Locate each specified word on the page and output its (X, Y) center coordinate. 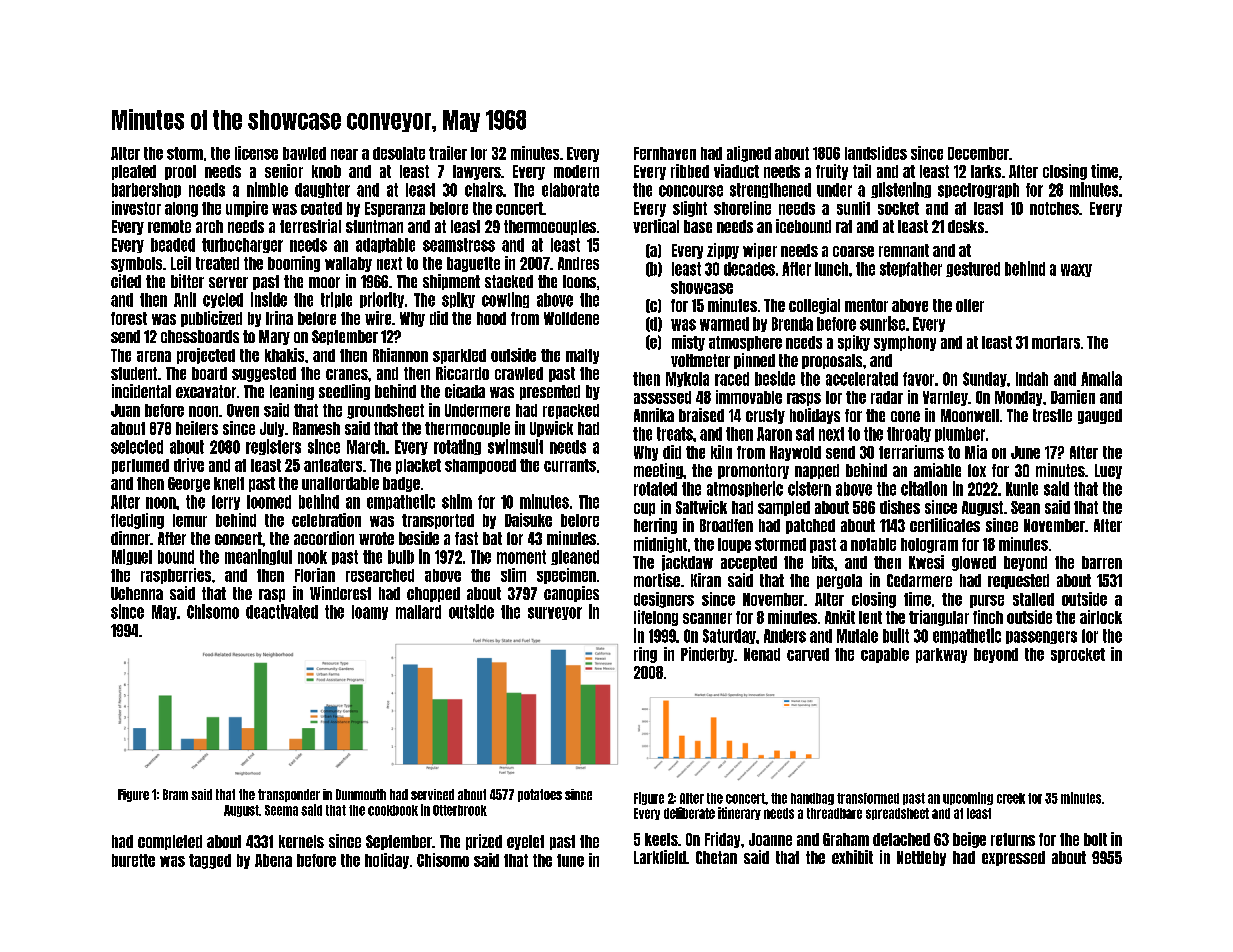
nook (312, 557)
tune (570, 860)
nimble (267, 189)
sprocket (1078, 655)
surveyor (555, 613)
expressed (1013, 858)
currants (570, 465)
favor (918, 379)
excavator (206, 391)
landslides (876, 153)
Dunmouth (361, 794)
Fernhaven (665, 153)
